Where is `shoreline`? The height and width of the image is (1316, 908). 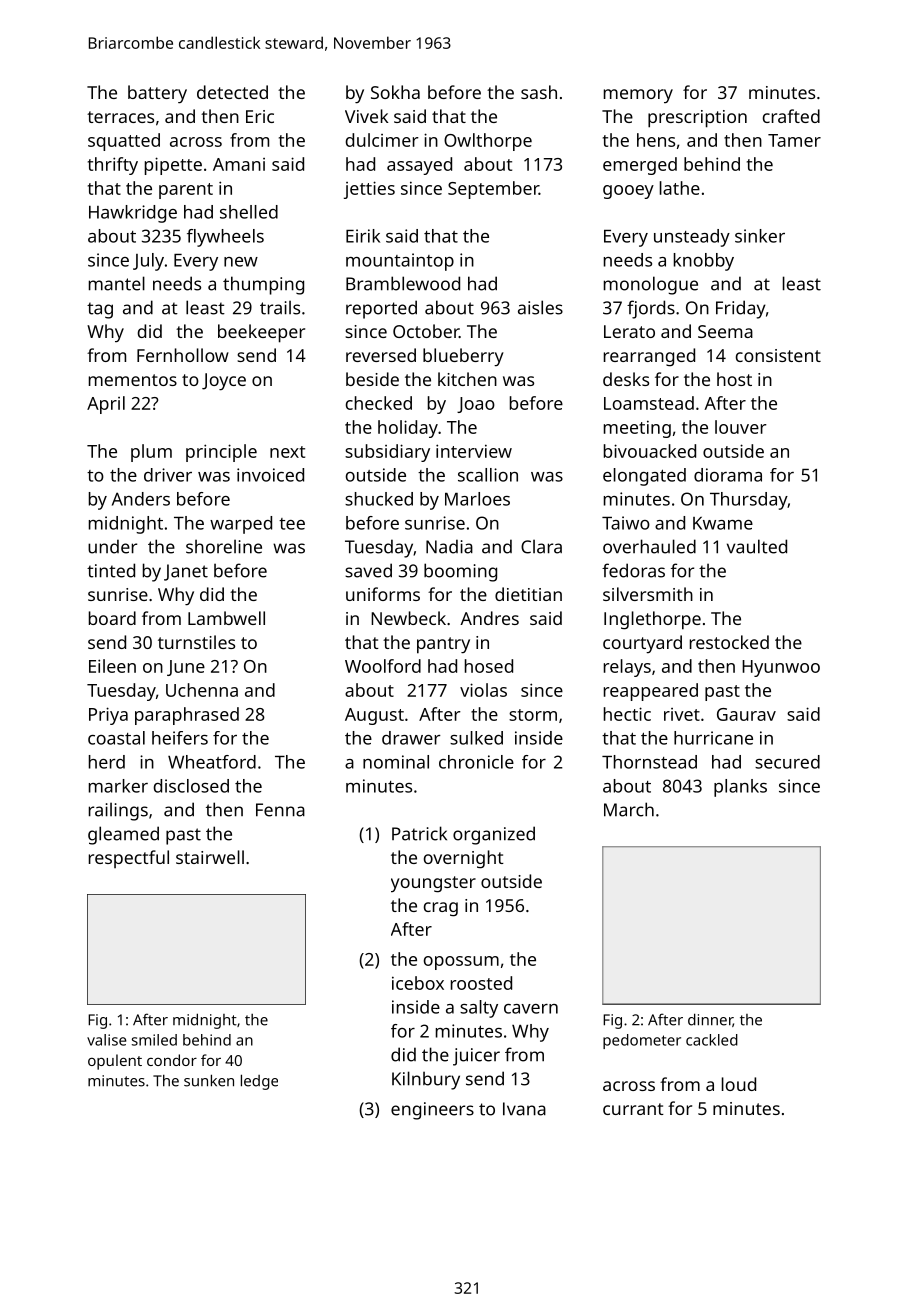
shoreline is located at coordinates (224, 546).
